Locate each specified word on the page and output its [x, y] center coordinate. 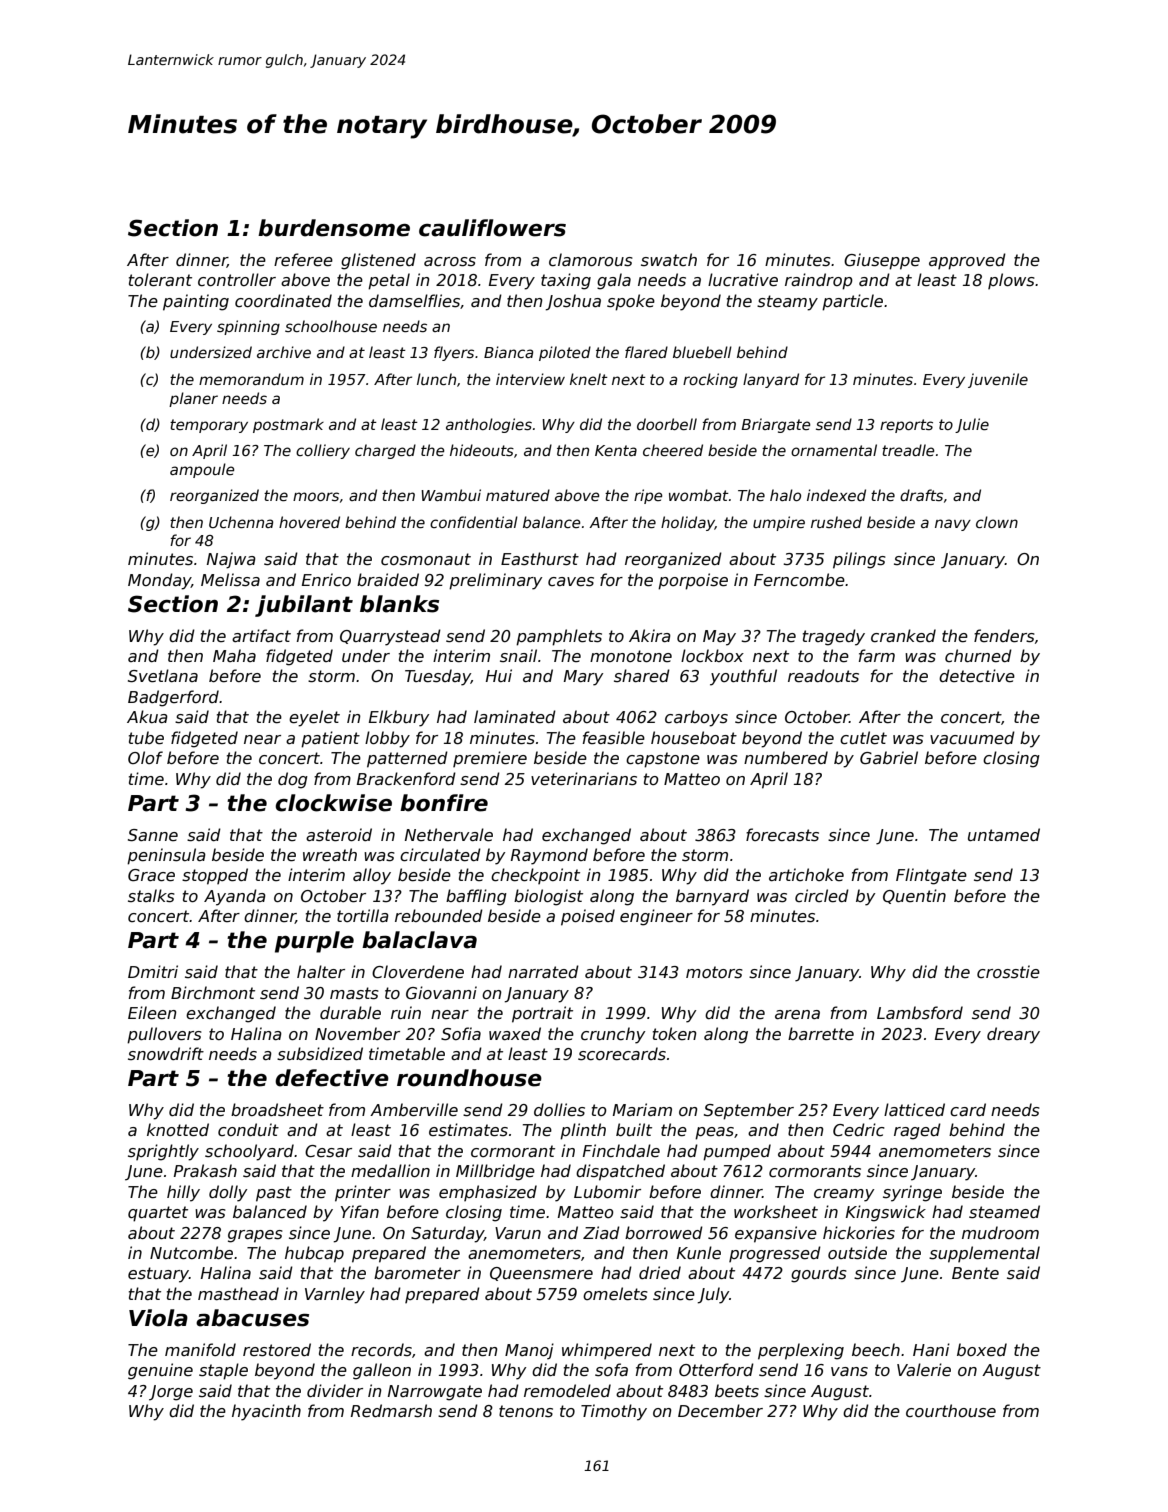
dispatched [620, 1172]
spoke [631, 302]
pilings [859, 560]
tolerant [160, 280]
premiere [490, 759]
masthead [238, 1294]
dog [293, 780]
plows [1011, 281]
